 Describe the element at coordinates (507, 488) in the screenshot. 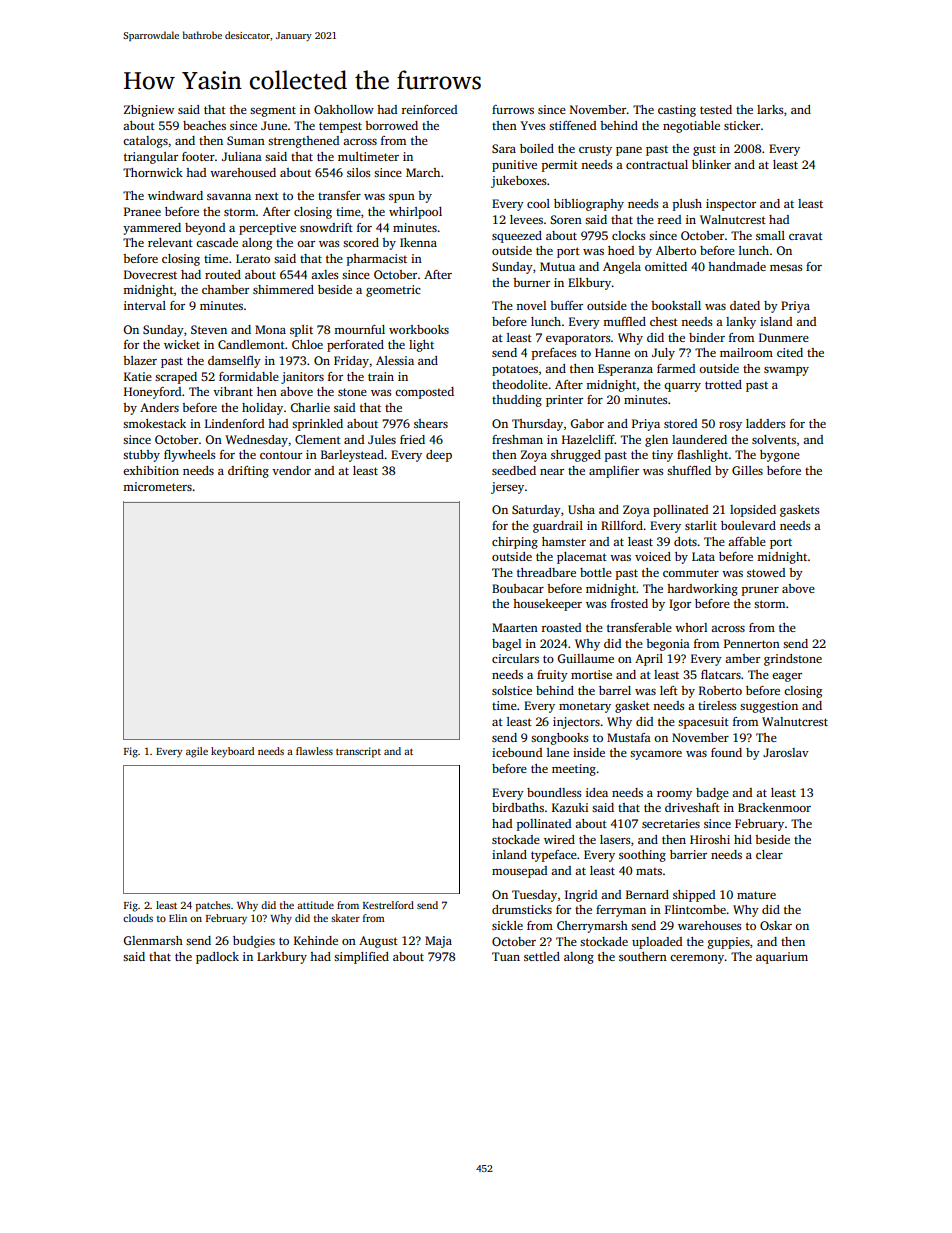

I see `jersey` at that location.
